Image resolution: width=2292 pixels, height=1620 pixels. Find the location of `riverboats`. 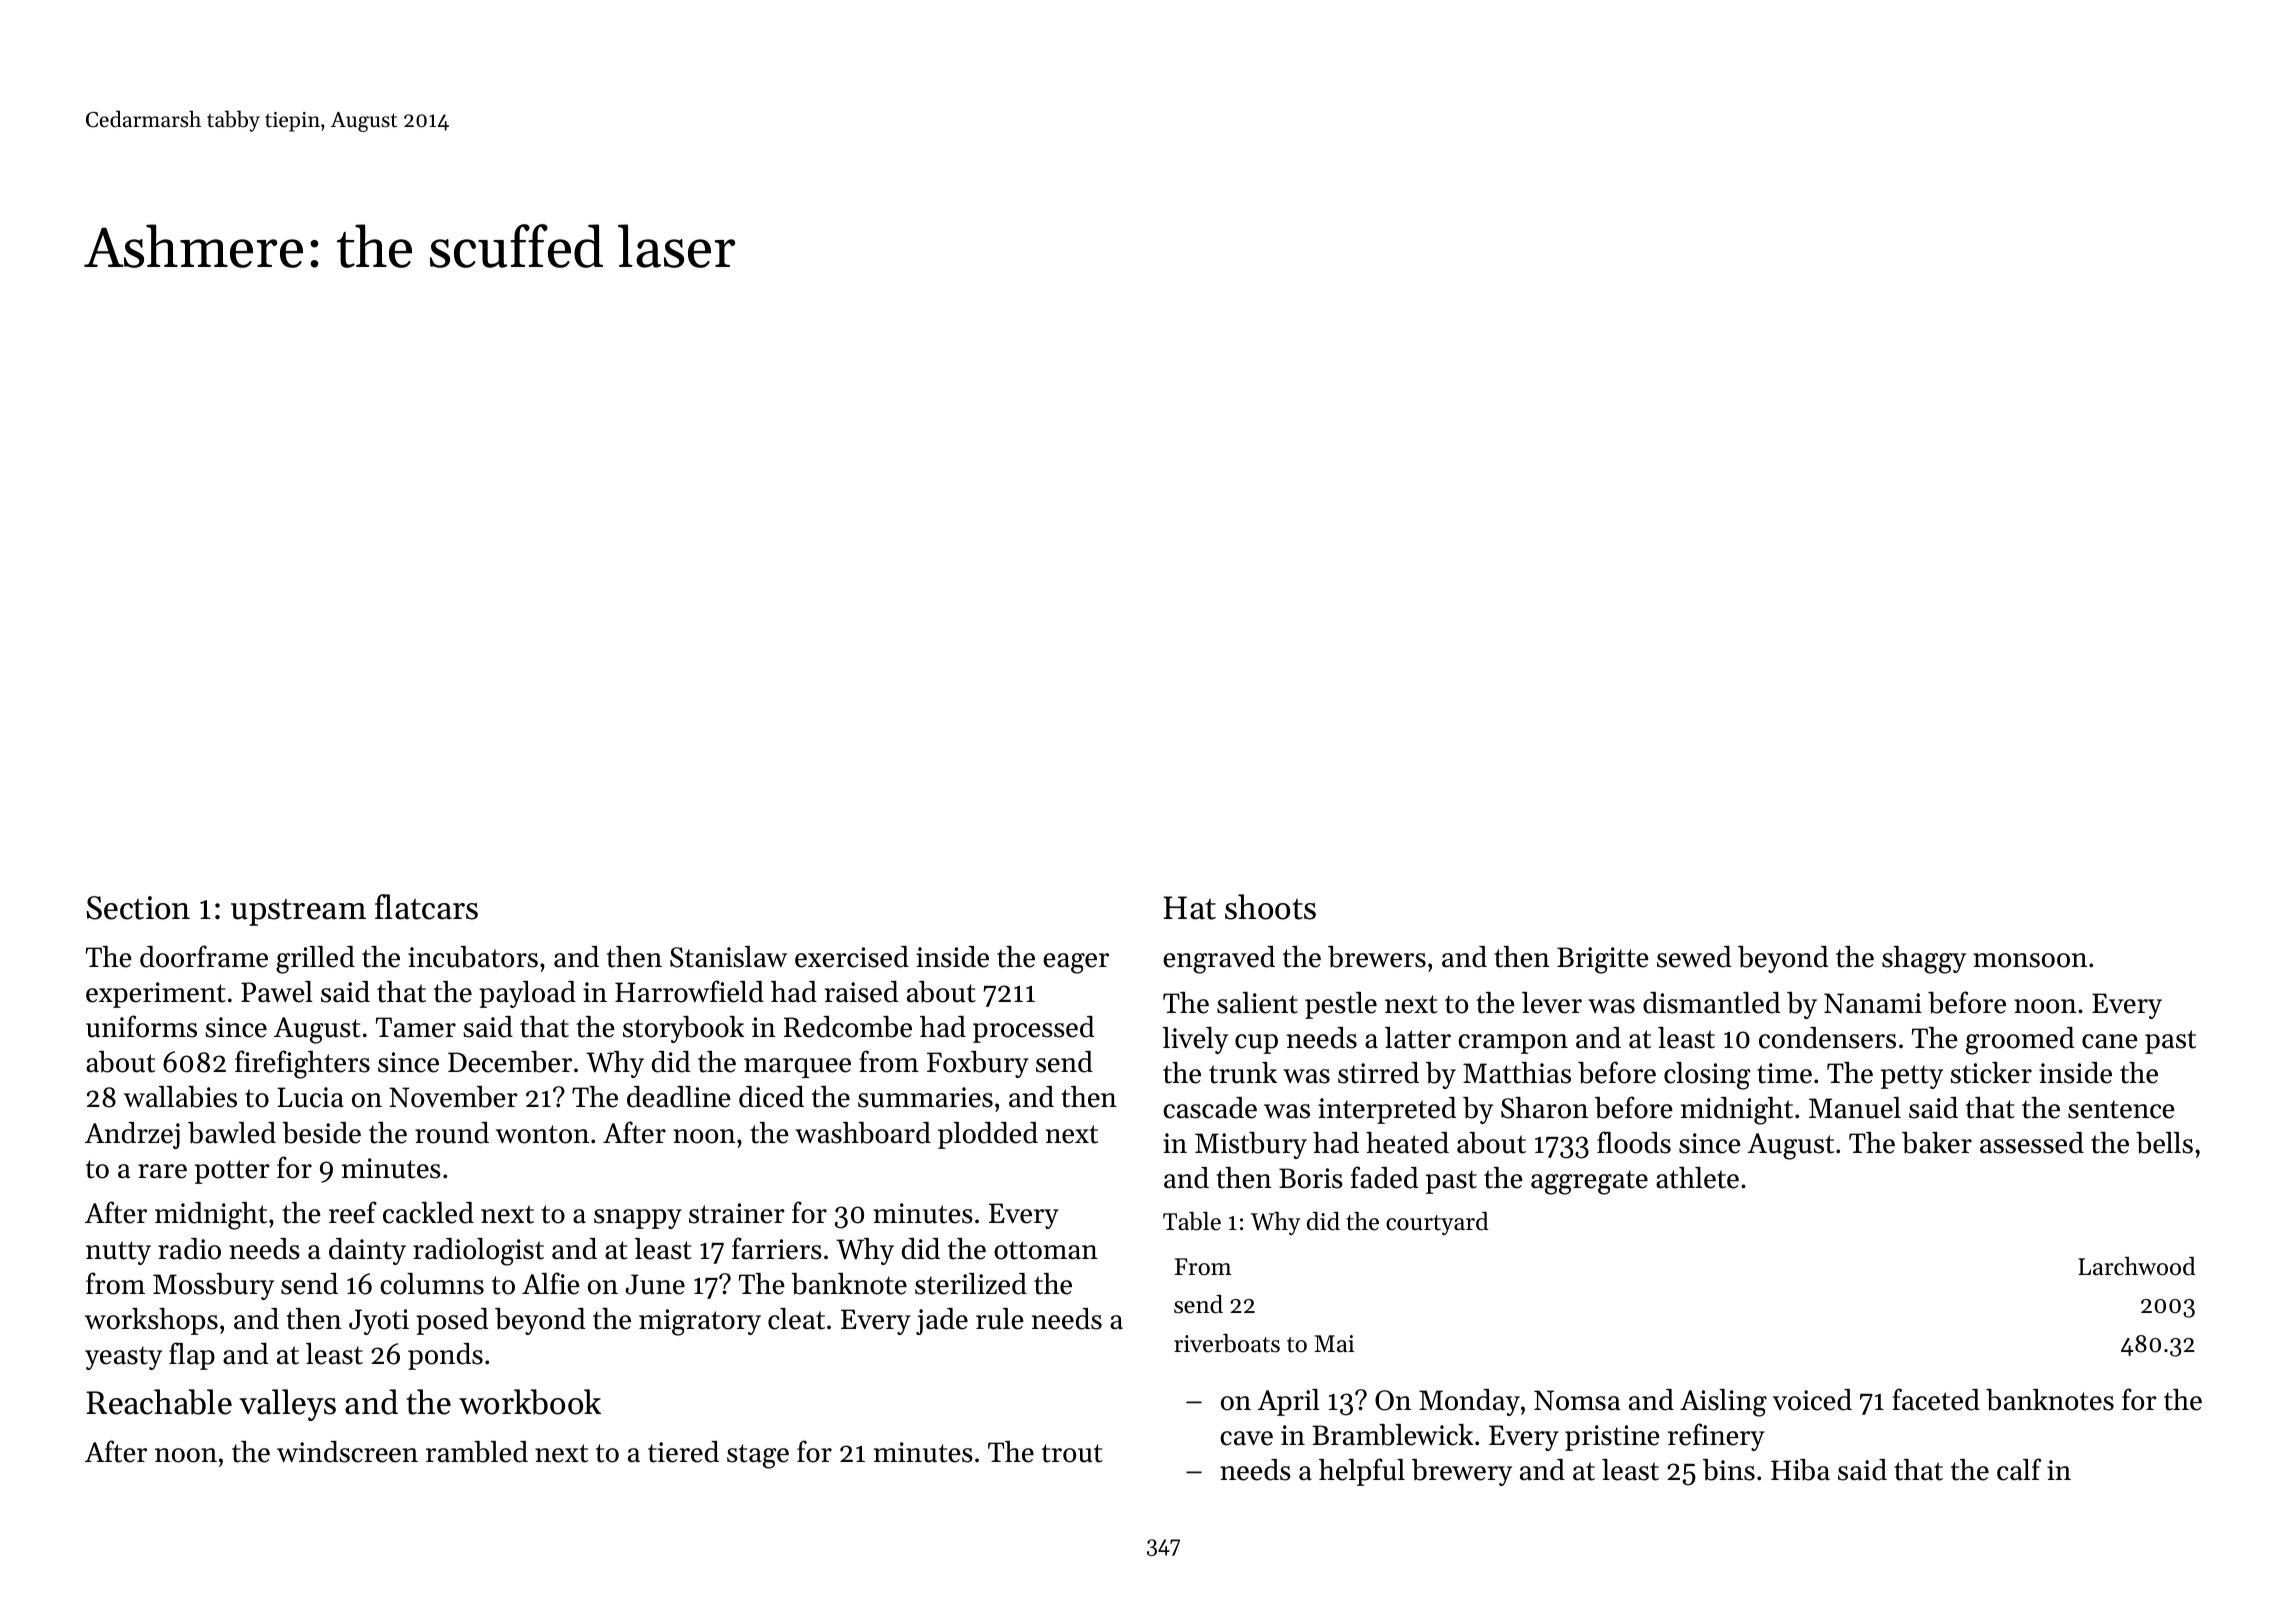

riverboats is located at coordinates (1227, 1343).
